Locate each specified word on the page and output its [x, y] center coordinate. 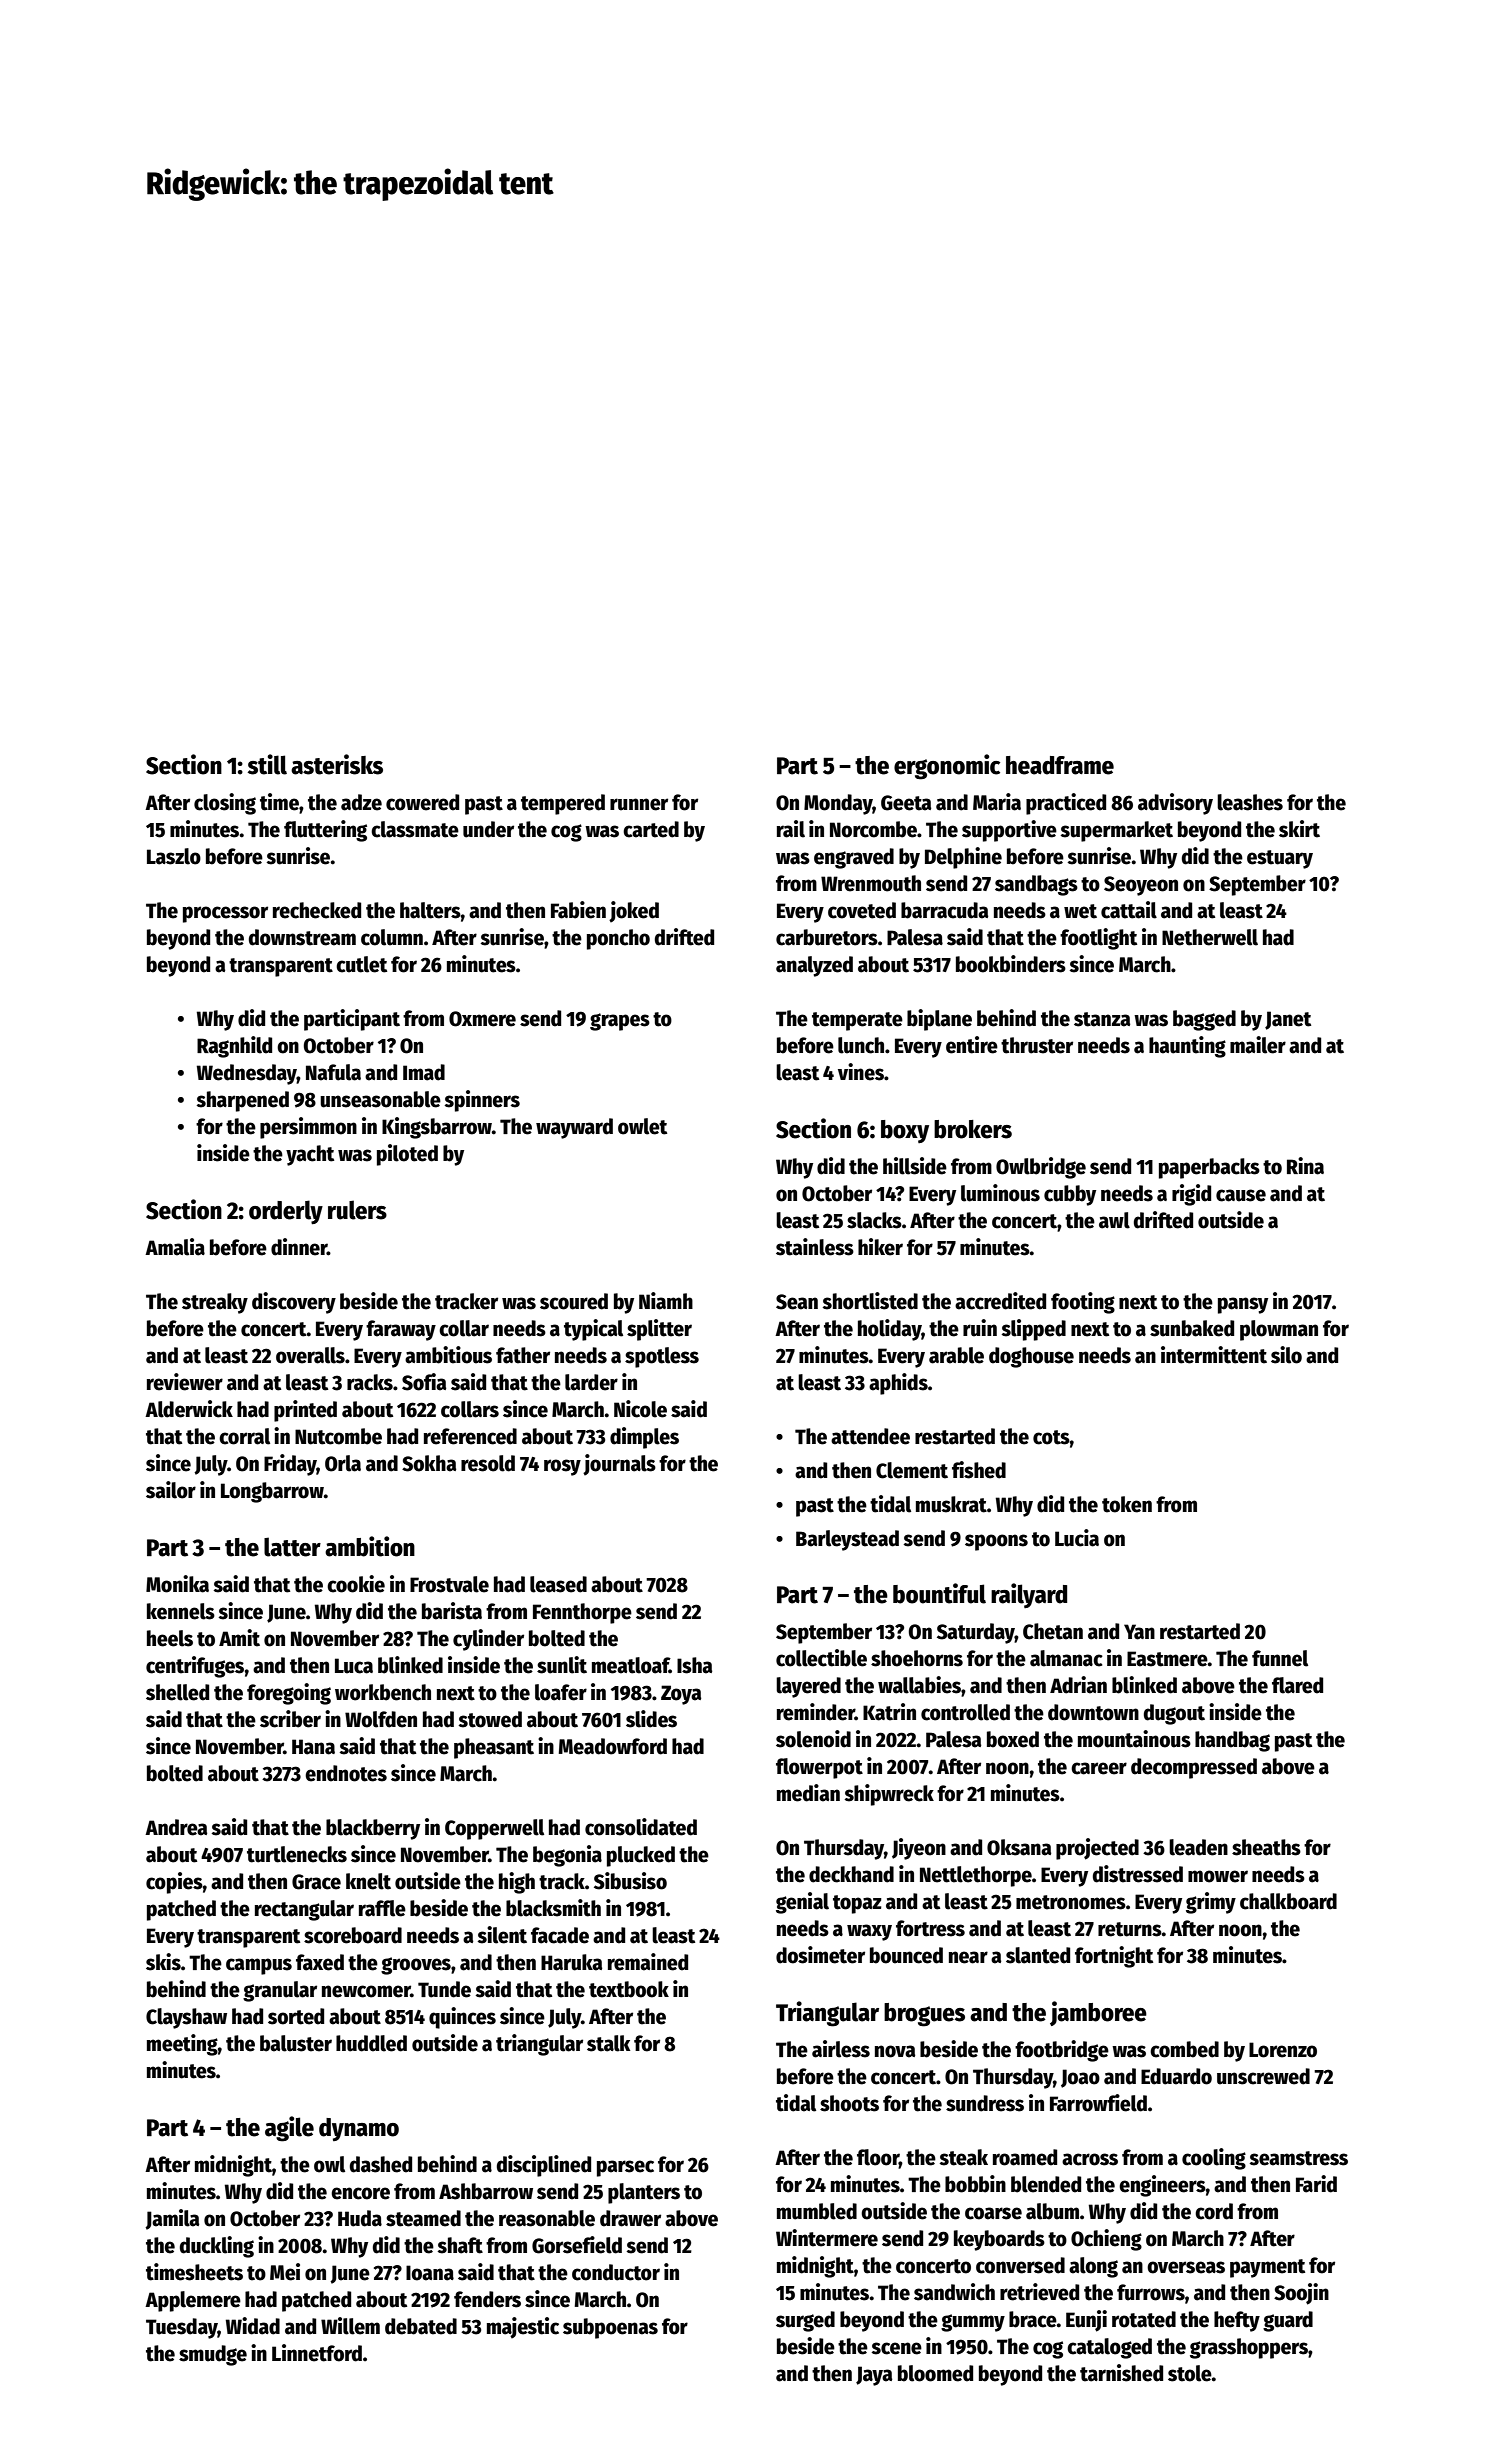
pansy [1243, 1305]
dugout [1174, 1714]
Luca [354, 1666]
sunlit [562, 1665]
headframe [1060, 765]
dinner [299, 1247]
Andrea [176, 1827]
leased [558, 1584]
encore [360, 2193]
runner [639, 804]
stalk [608, 2043]
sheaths [1266, 1847]
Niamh [666, 1301]
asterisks [337, 764]
